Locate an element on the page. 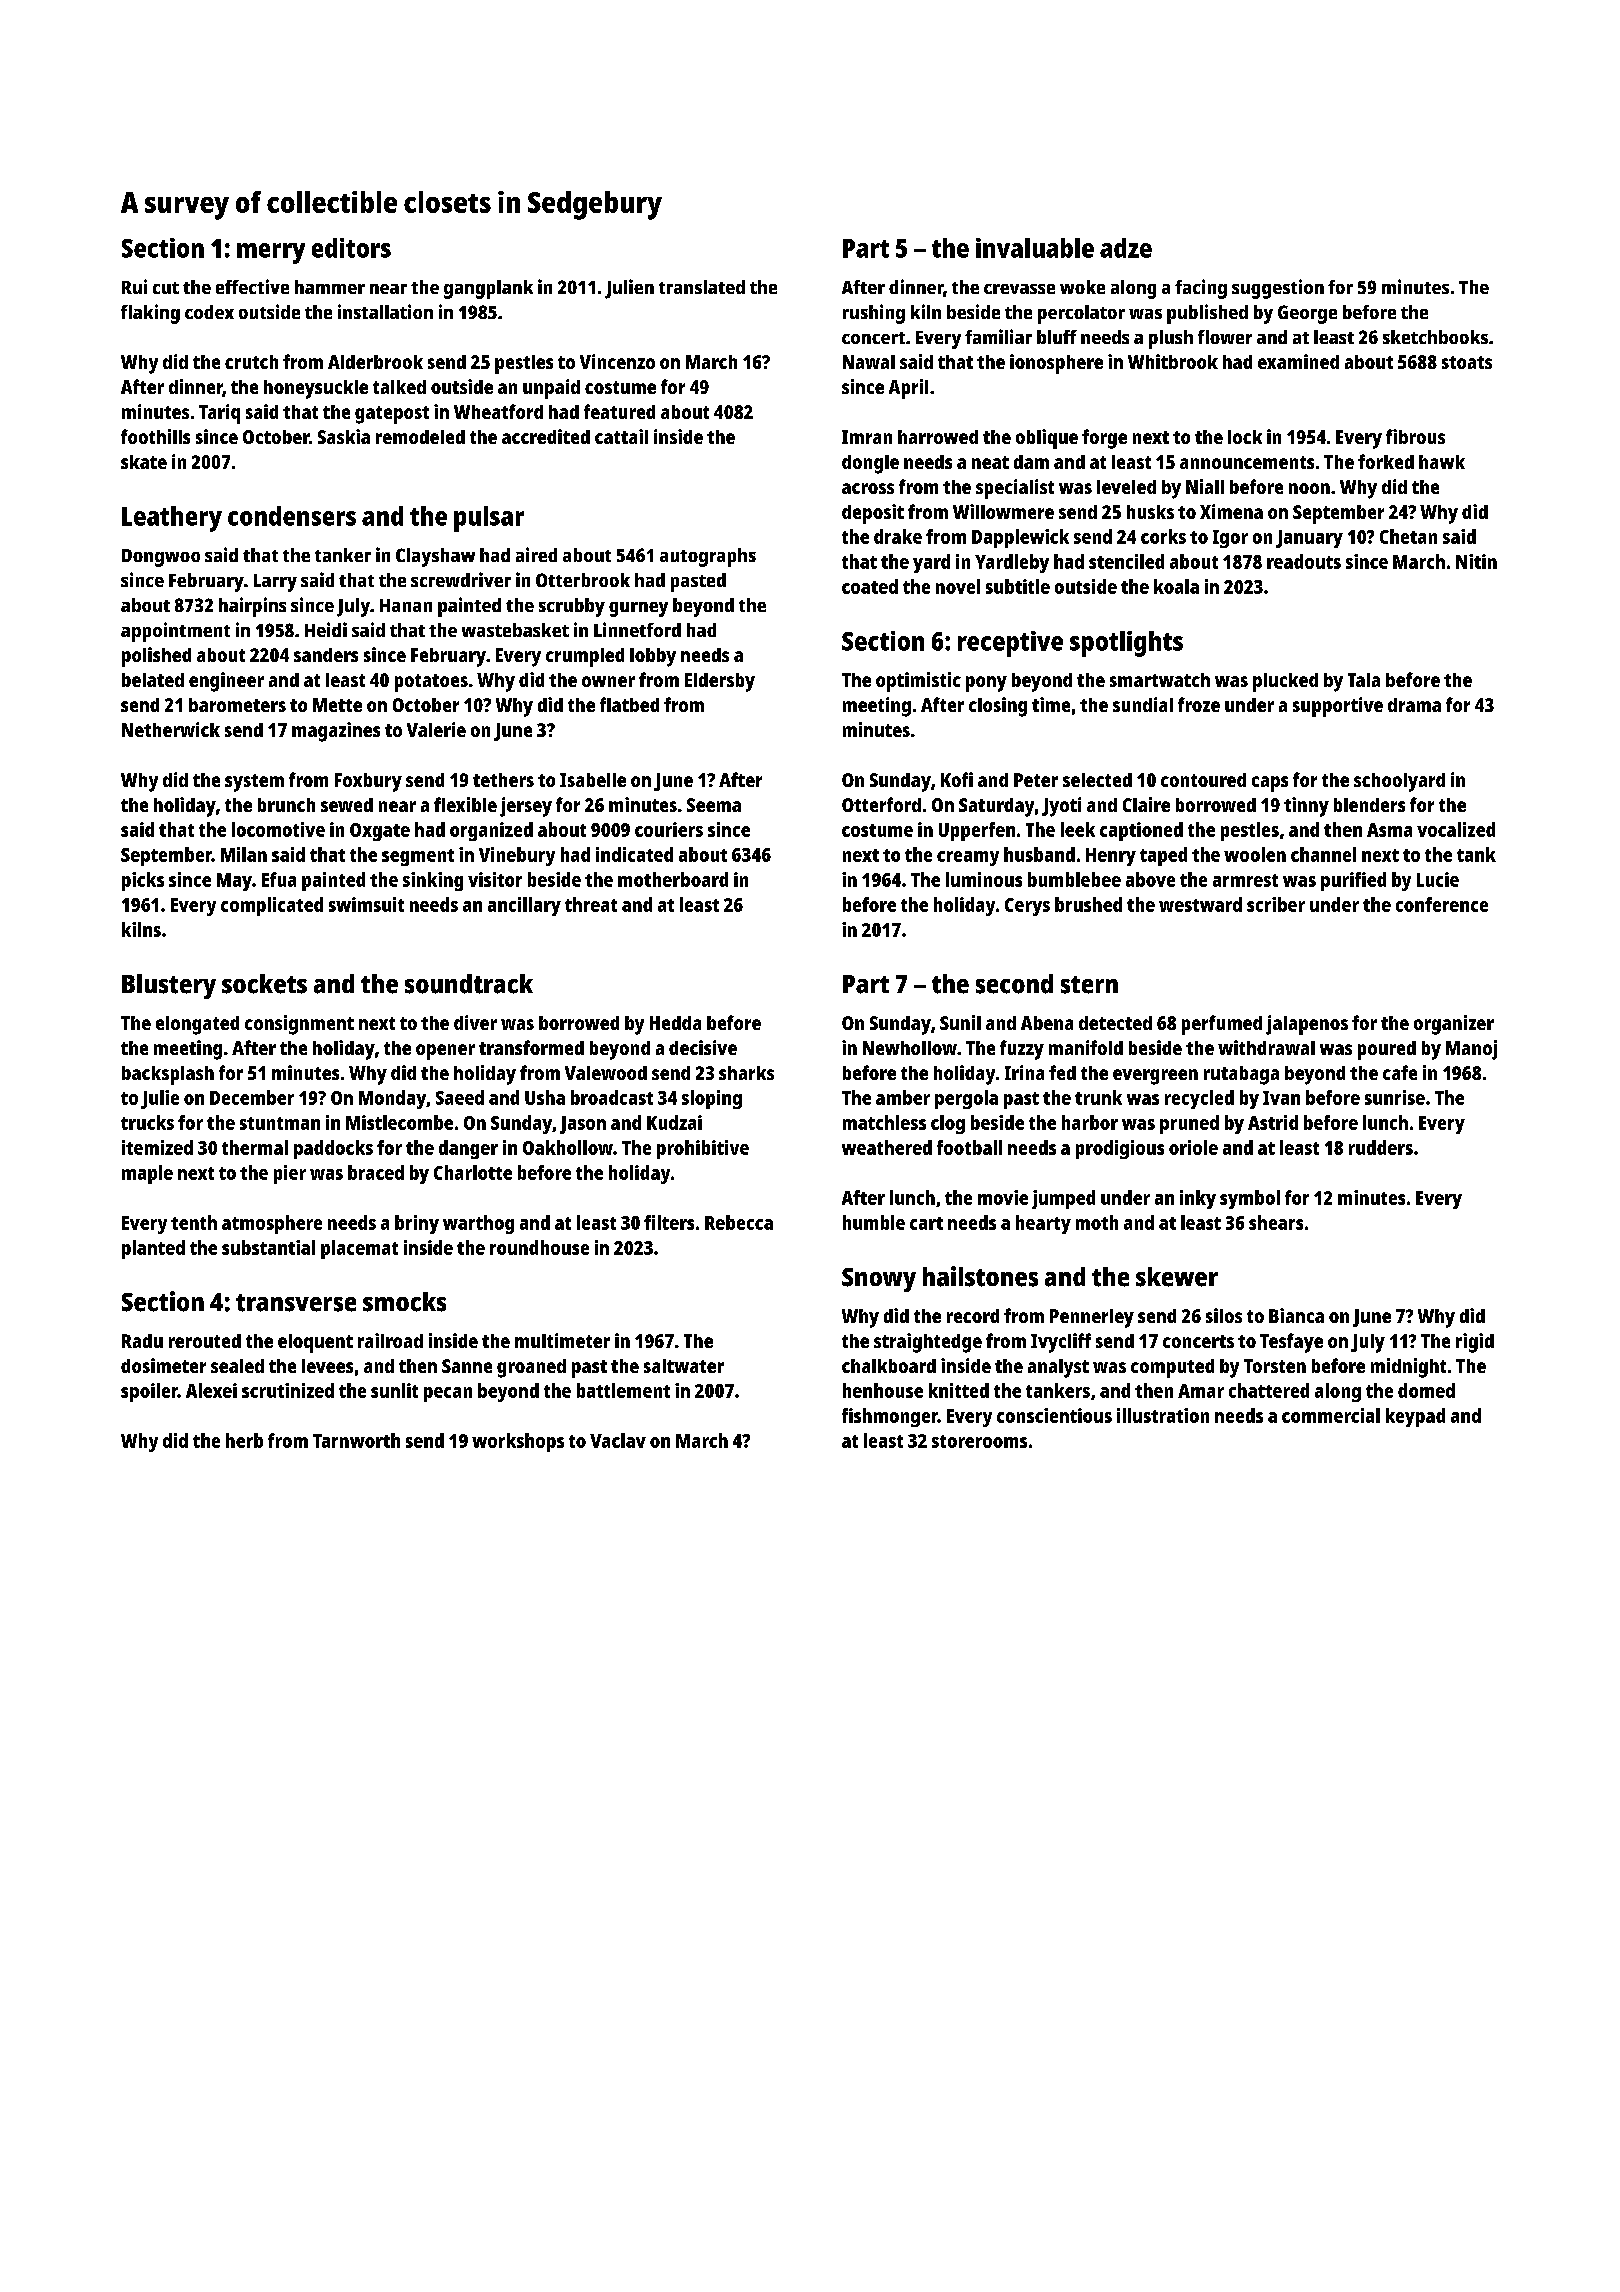  keypad is located at coordinates (1415, 1417).
